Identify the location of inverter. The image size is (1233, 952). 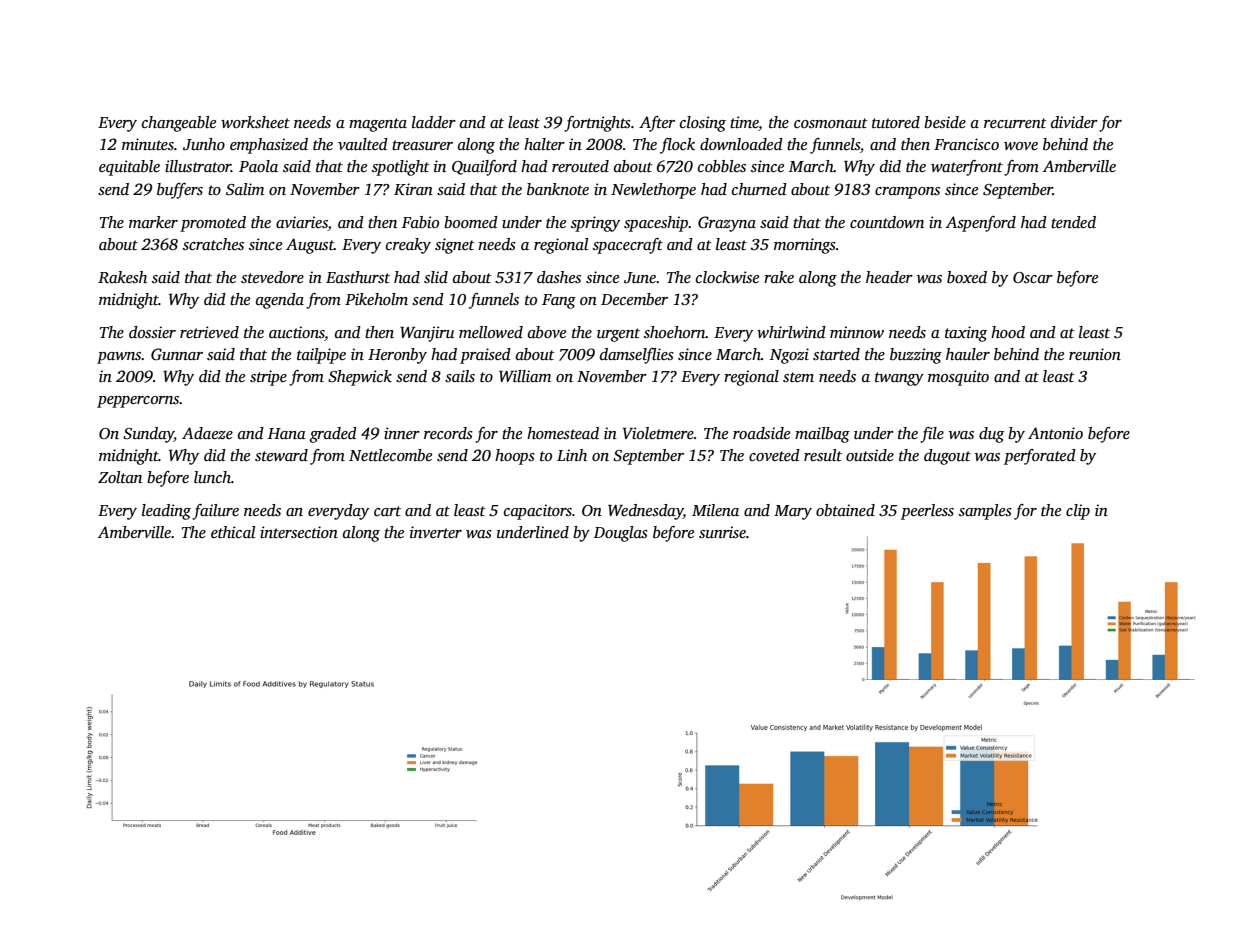
(436, 532).
